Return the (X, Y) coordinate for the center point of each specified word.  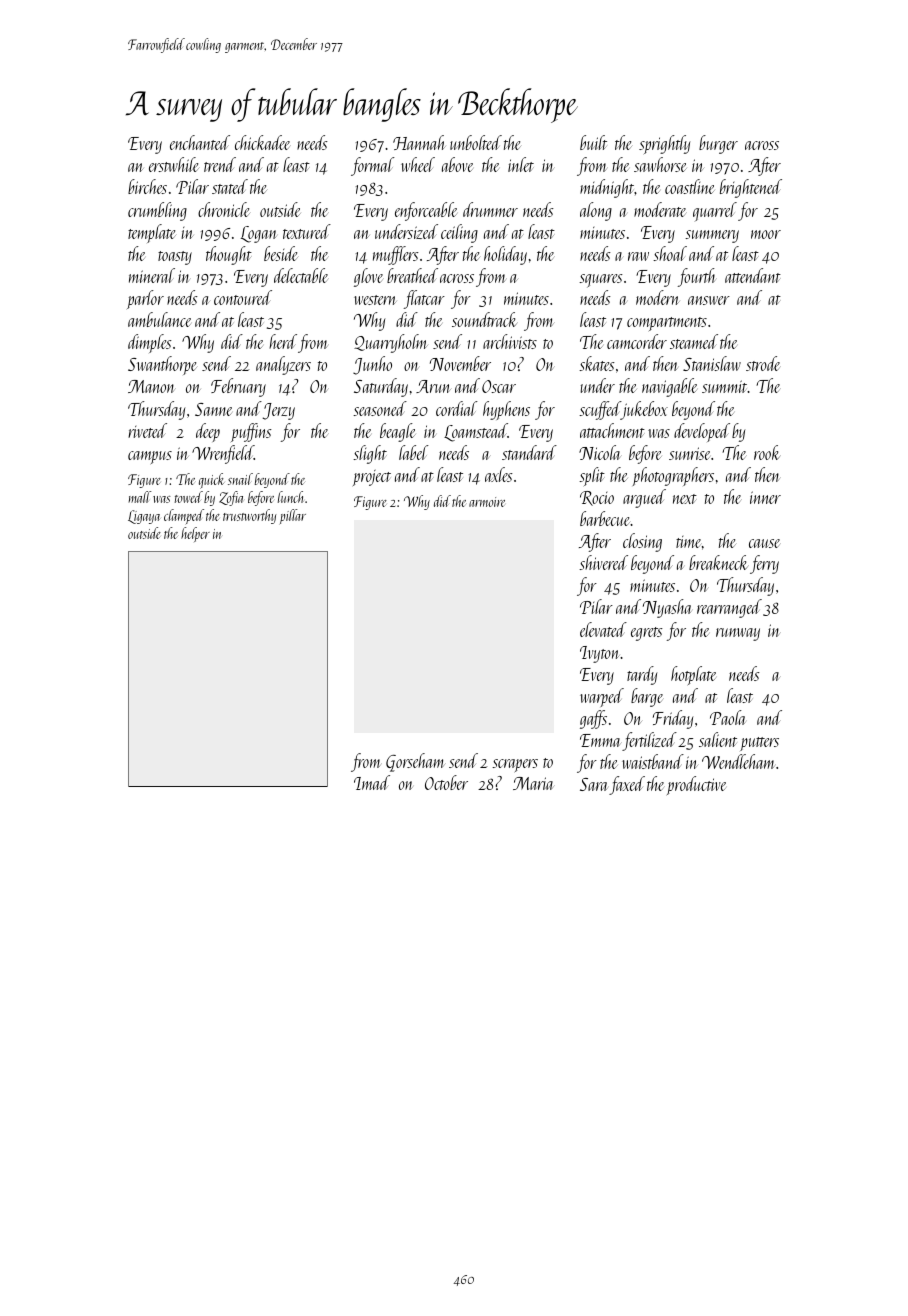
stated (230, 186)
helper (195, 534)
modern (658, 297)
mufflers (396, 255)
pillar (292, 517)
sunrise (689, 453)
